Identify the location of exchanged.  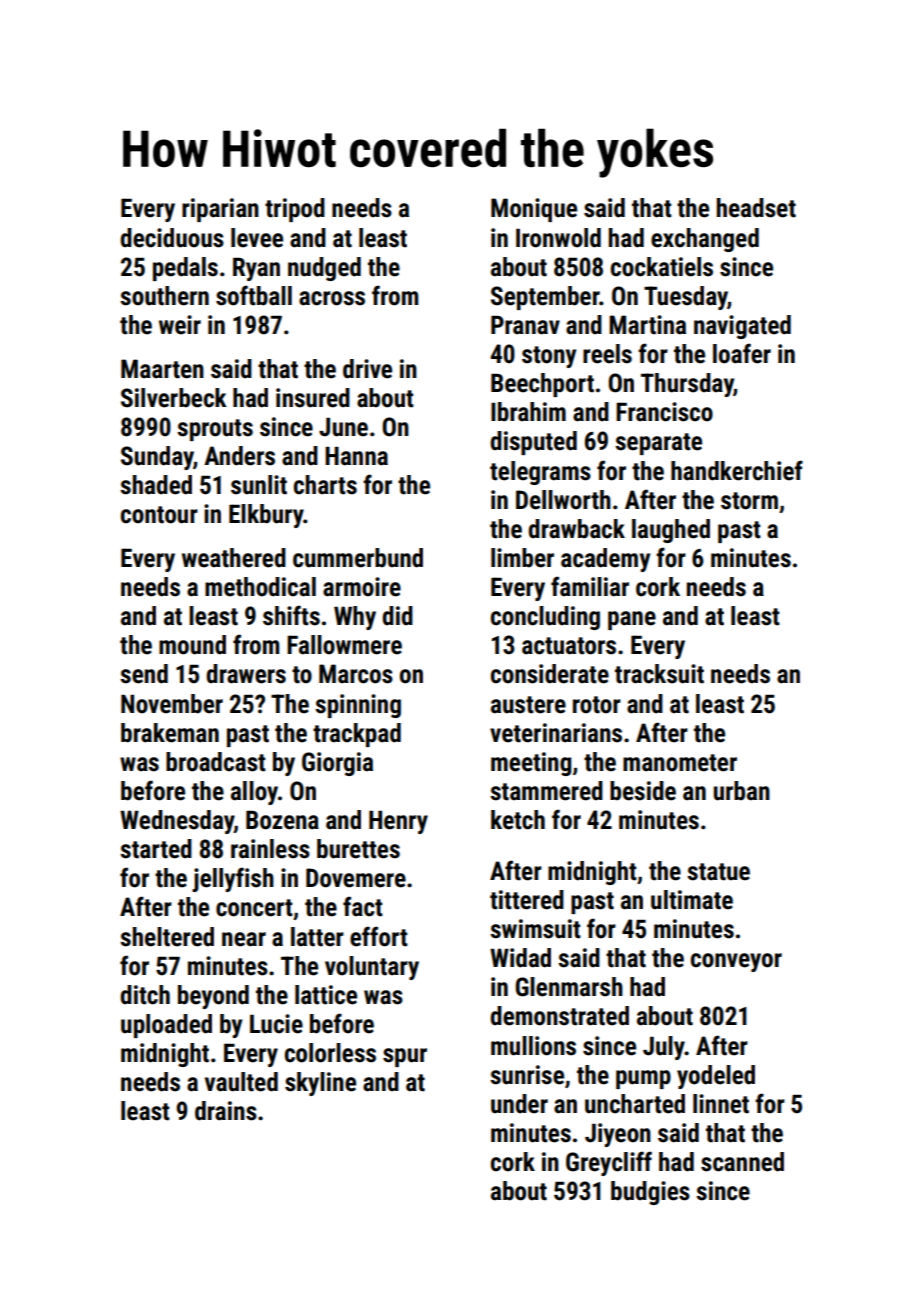
(705, 240).
